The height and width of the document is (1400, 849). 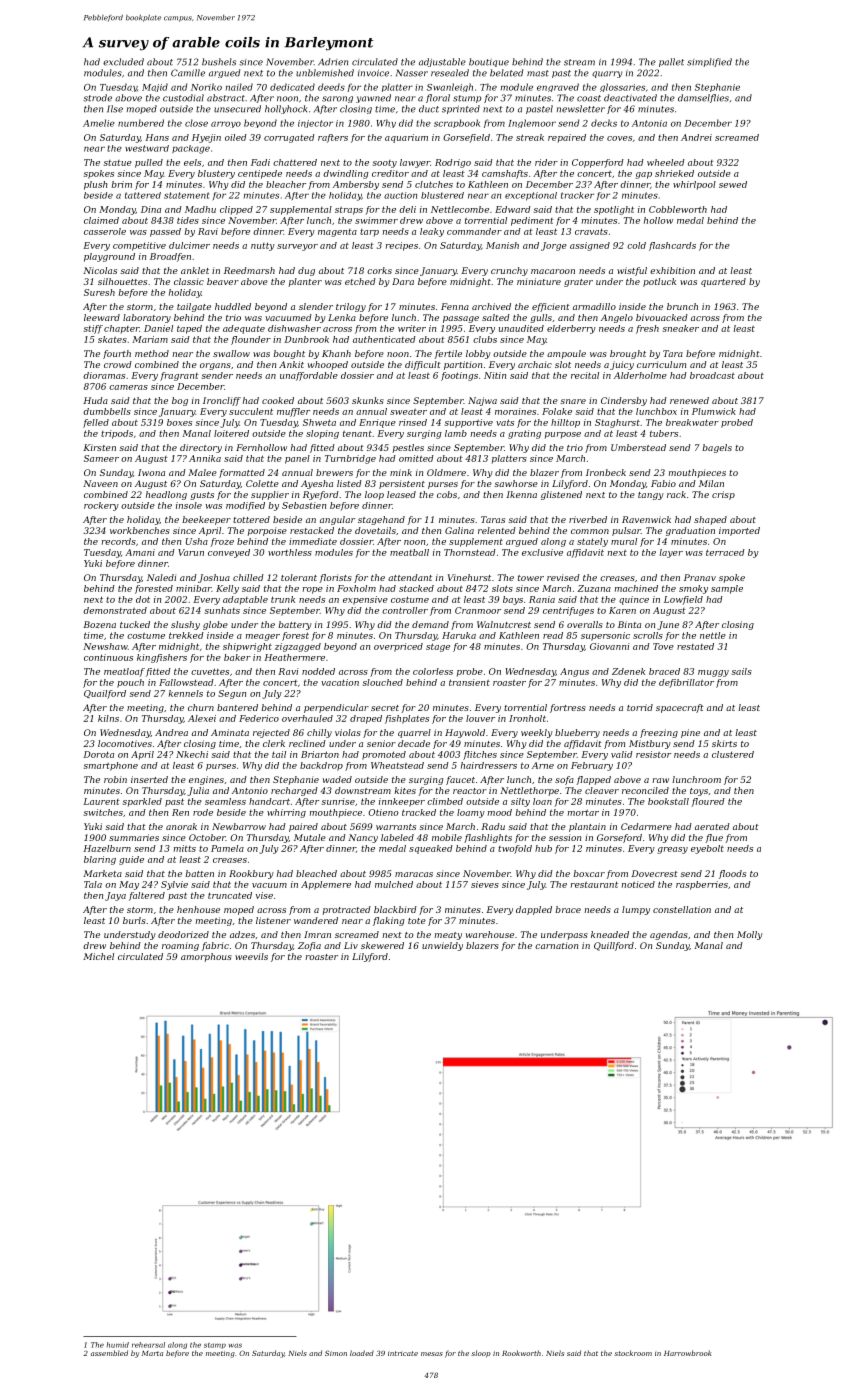 What do you see at coordinates (100, 860) in the document?
I see `blaring` at bounding box center [100, 860].
